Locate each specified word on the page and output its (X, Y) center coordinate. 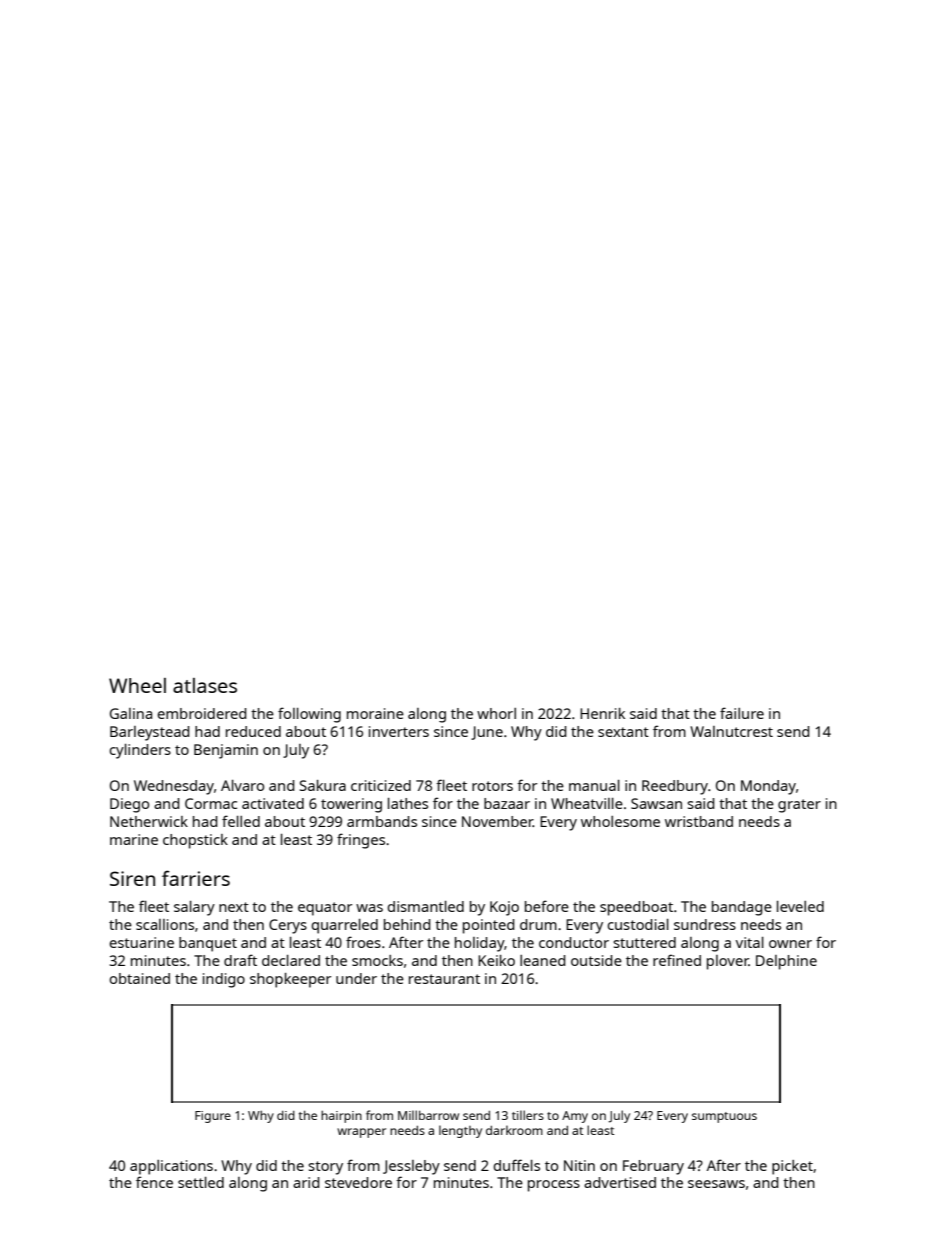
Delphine (786, 962)
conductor (574, 942)
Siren (132, 878)
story (325, 1168)
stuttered (644, 942)
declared (291, 960)
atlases (205, 685)
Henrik (602, 713)
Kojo (504, 908)
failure (742, 713)
